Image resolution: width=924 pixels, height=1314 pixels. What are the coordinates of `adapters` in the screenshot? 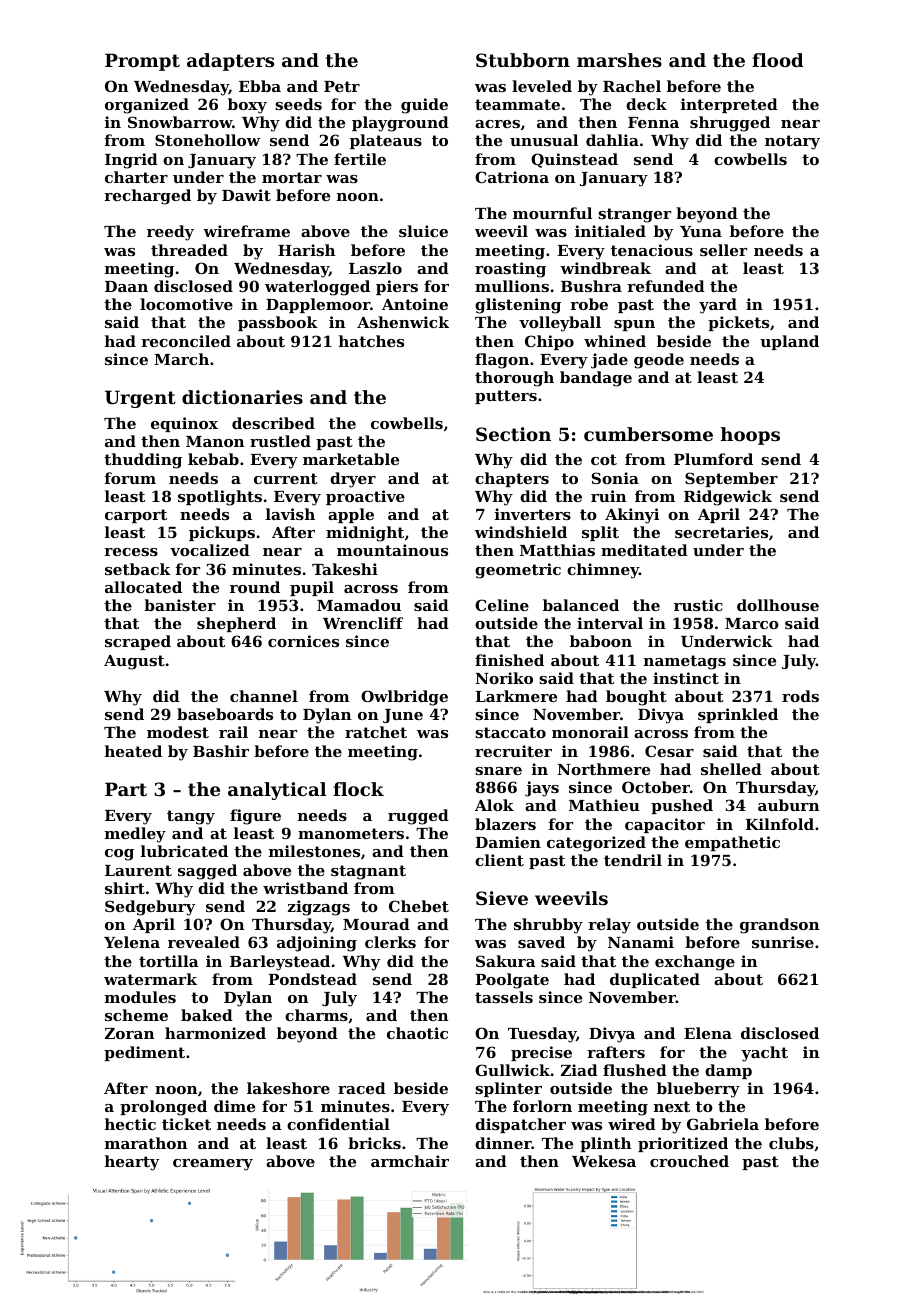 It's located at (230, 62).
